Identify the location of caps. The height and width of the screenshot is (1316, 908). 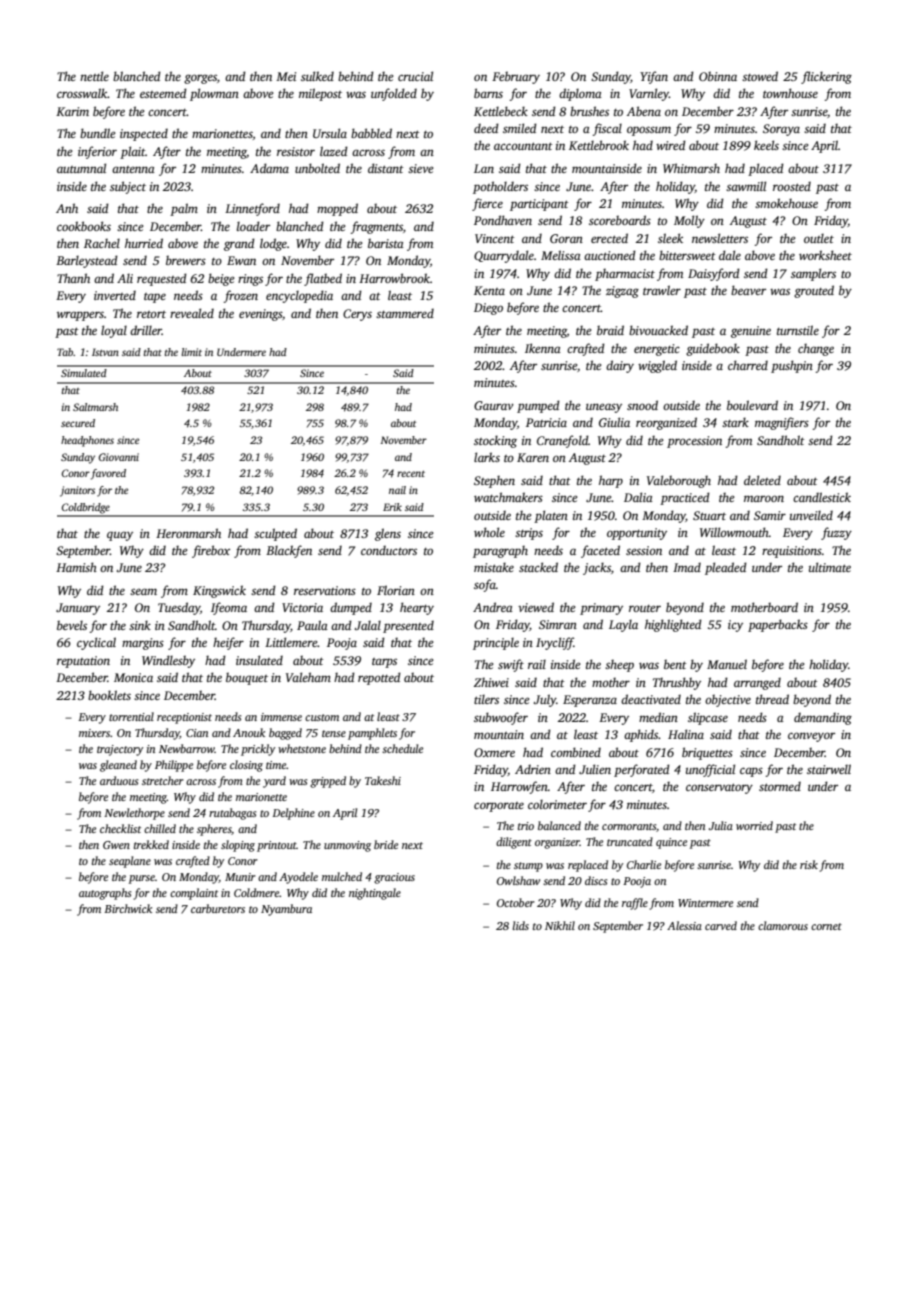
(751, 772).
